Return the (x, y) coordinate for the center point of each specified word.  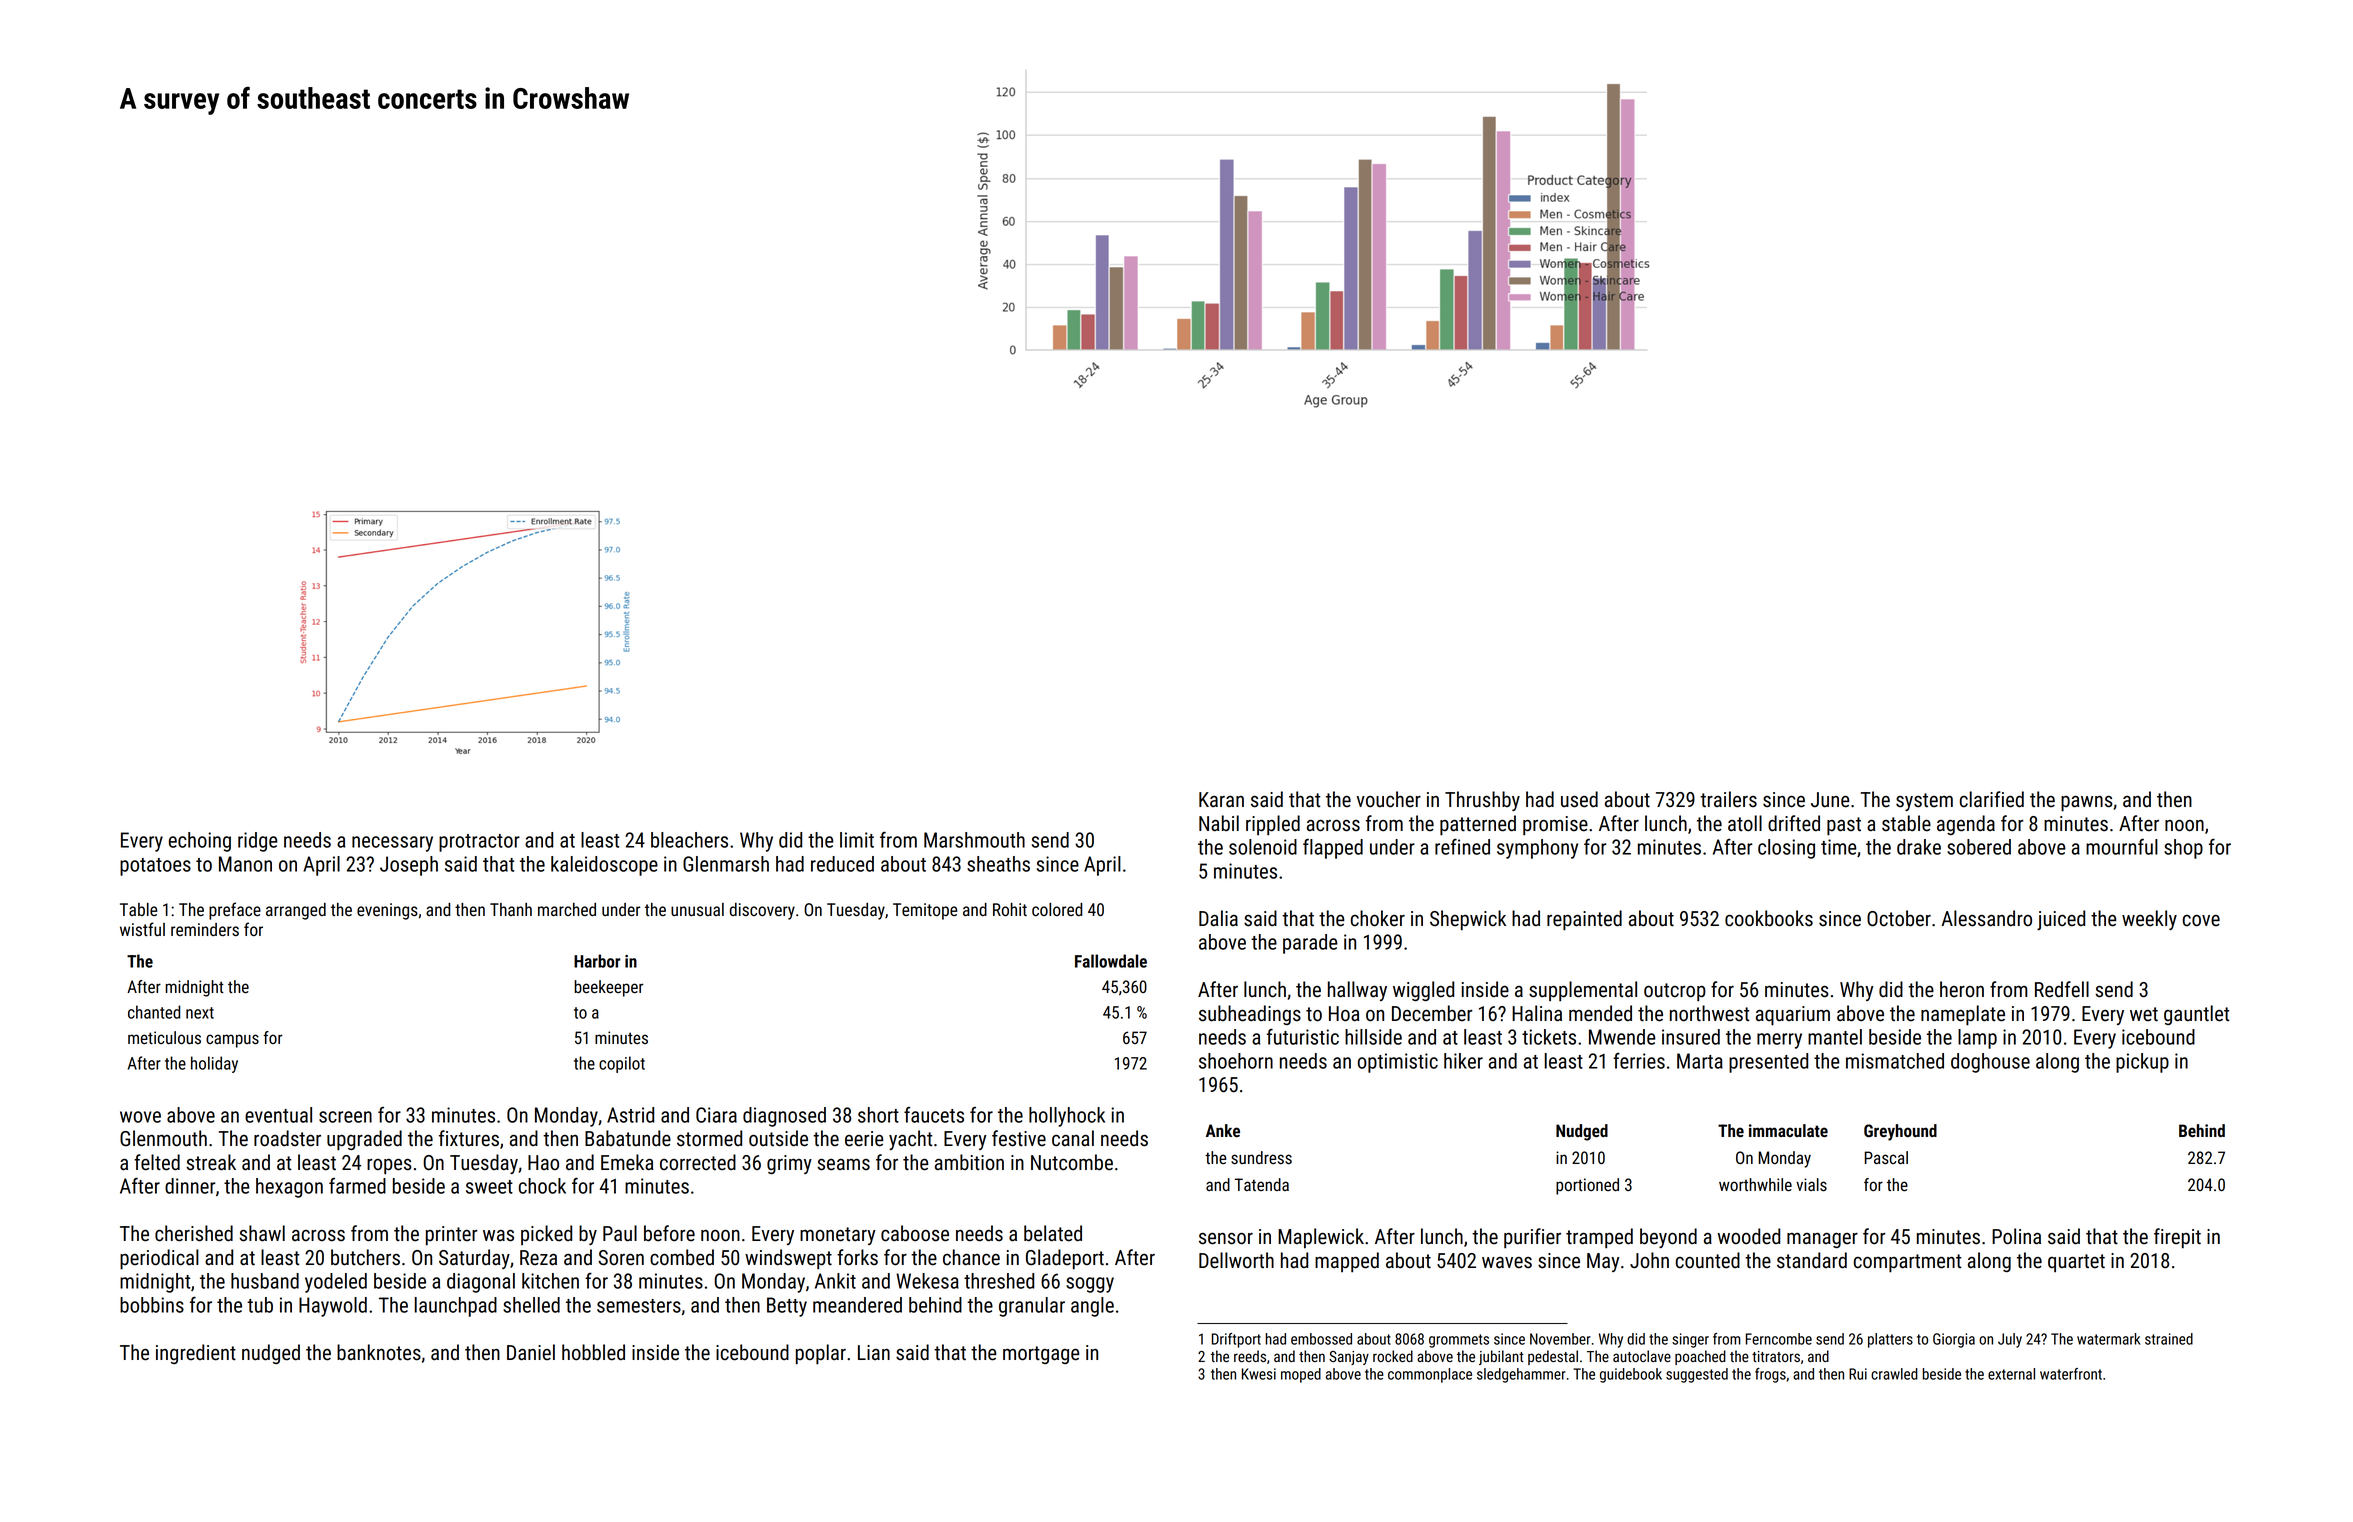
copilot (622, 1064)
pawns (2087, 804)
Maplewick (1321, 1238)
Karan (1221, 800)
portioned (1587, 1186)
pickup (2142, 1063)
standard (1812, 1260)
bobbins (152, 1305)
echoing (200, 842)
